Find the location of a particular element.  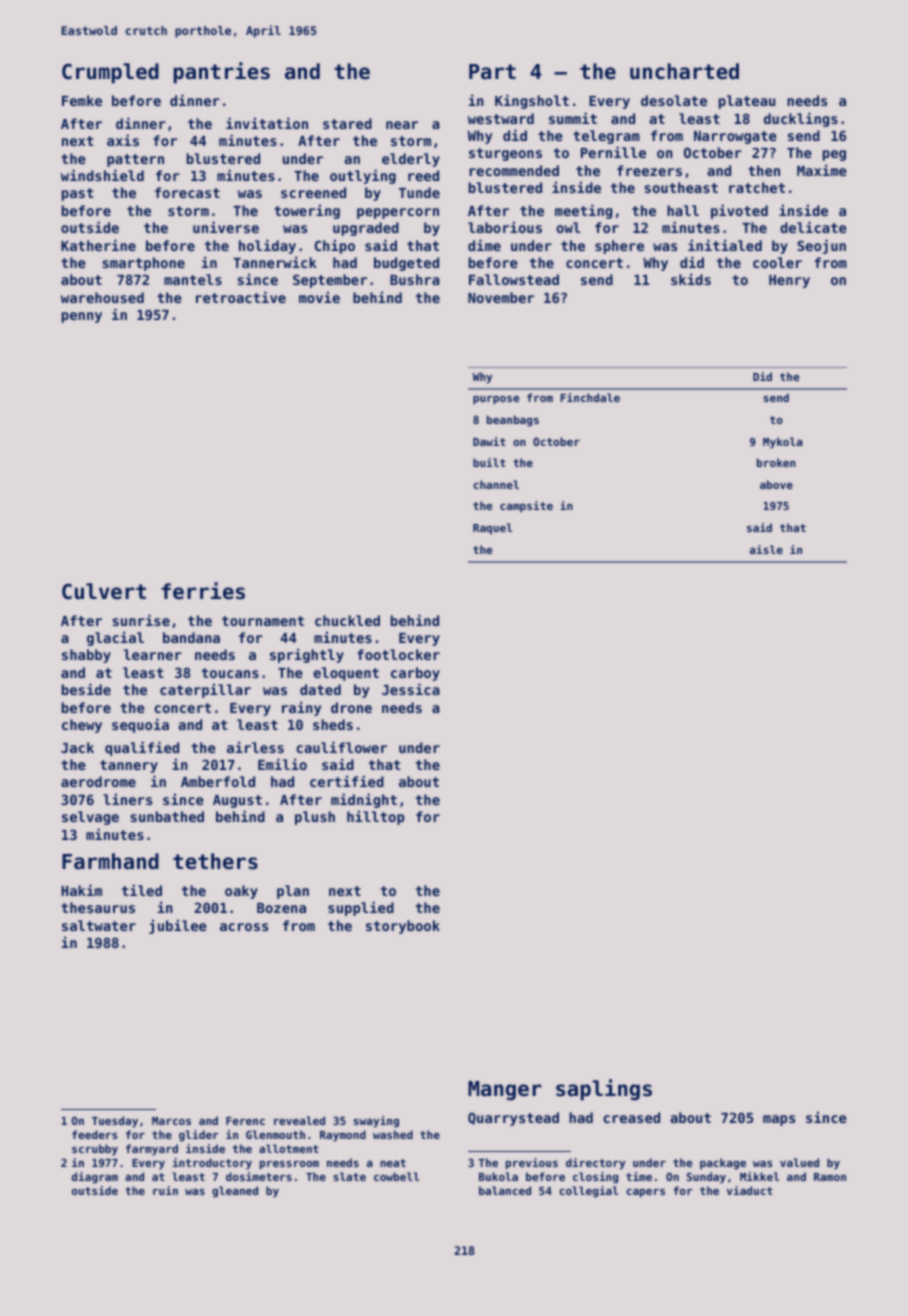

aisle is located at coordinates (766, 549).
